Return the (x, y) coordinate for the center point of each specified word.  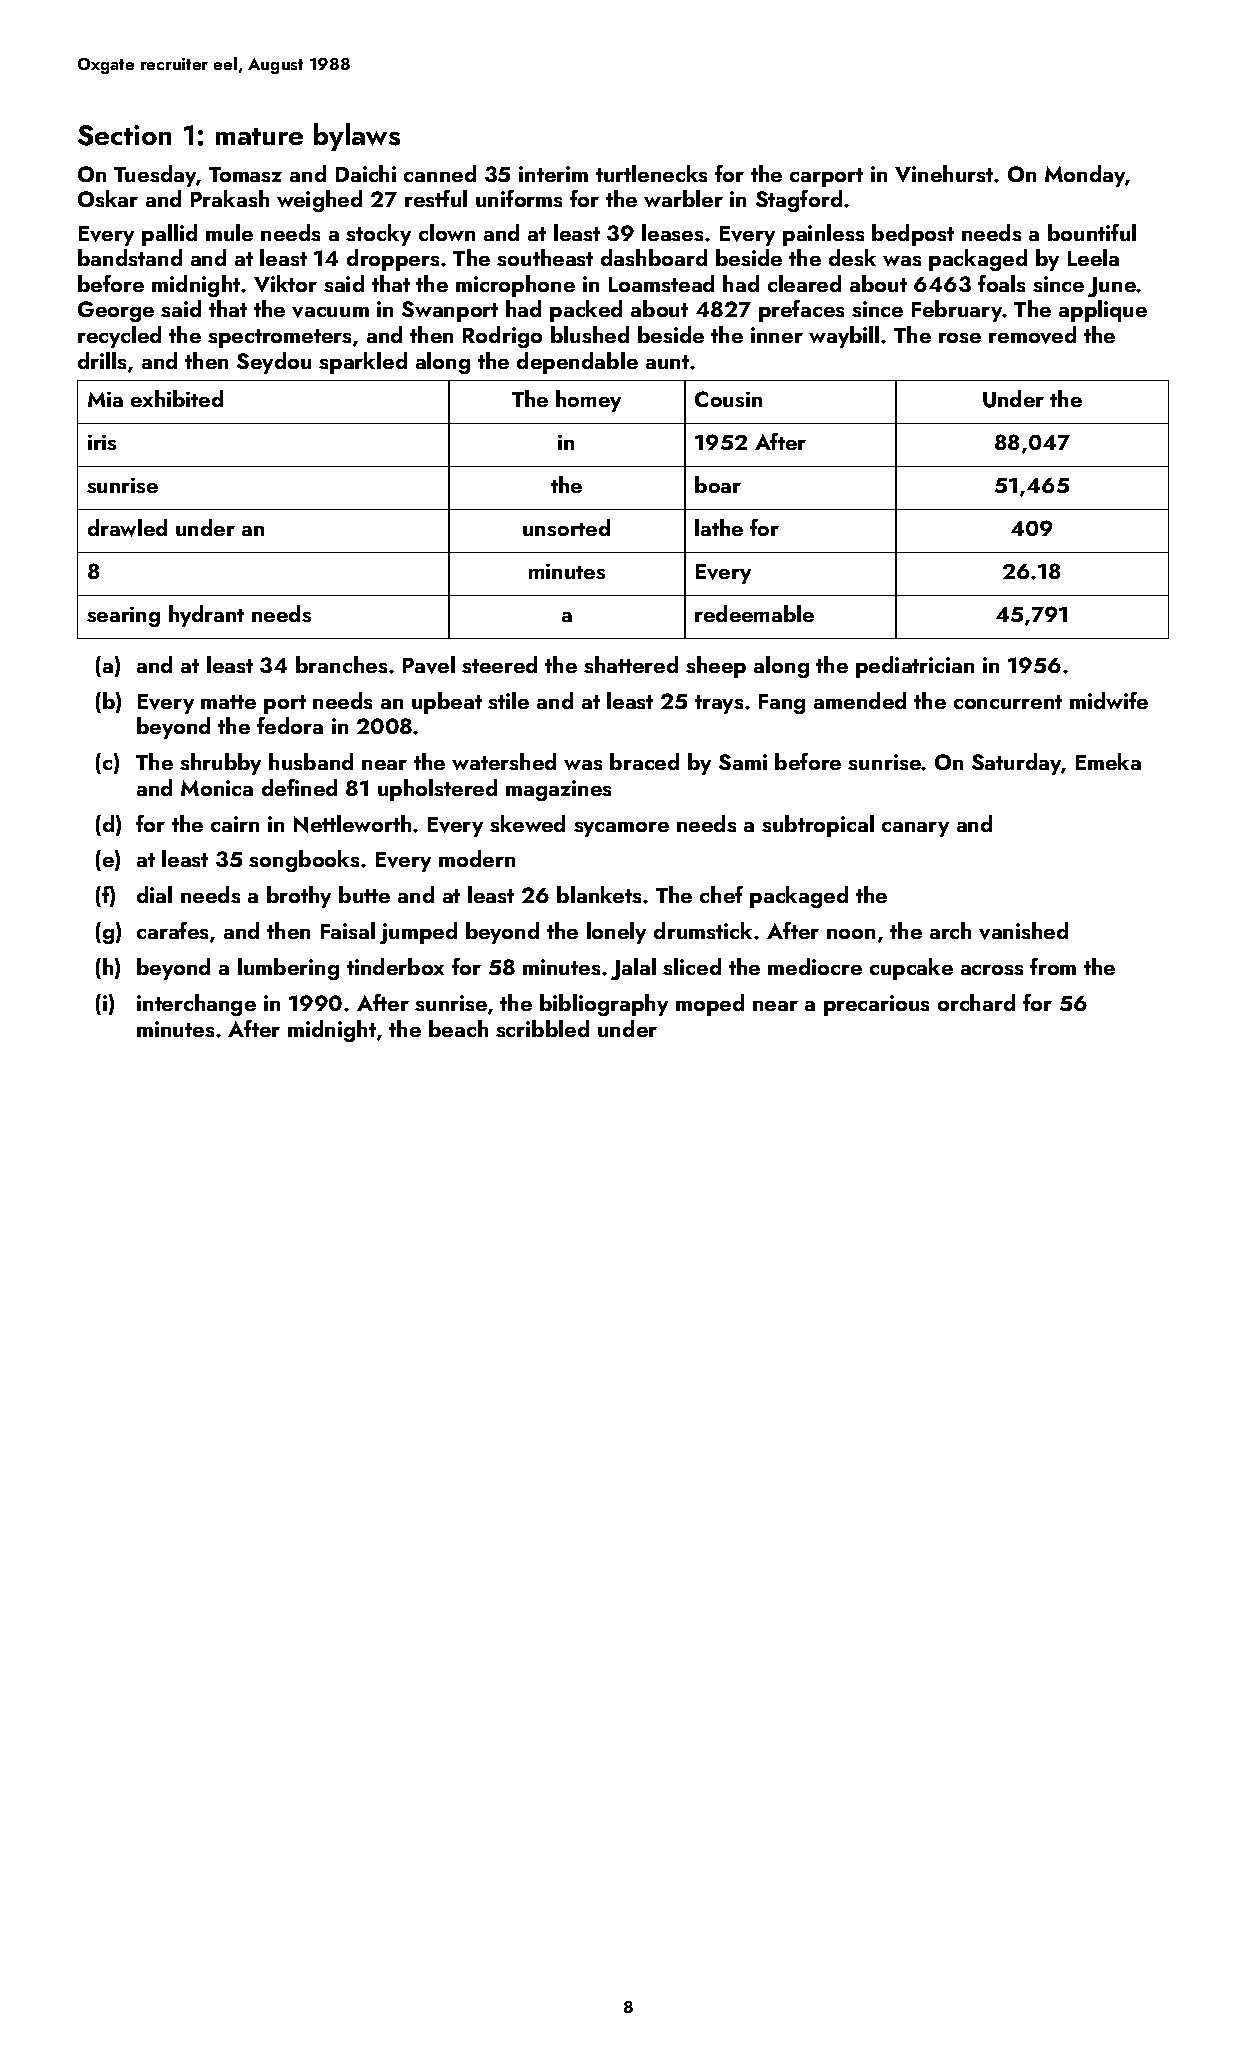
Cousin (728, 399)
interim (553, 174)
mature (259, 136)
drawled (127, 528)
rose (960, 338)
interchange (196, 1005)
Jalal (633, 969)
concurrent (1008, 702)
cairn (235, 824)
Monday (1085, 176)
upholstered (437, 790)
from (1053, 966)
